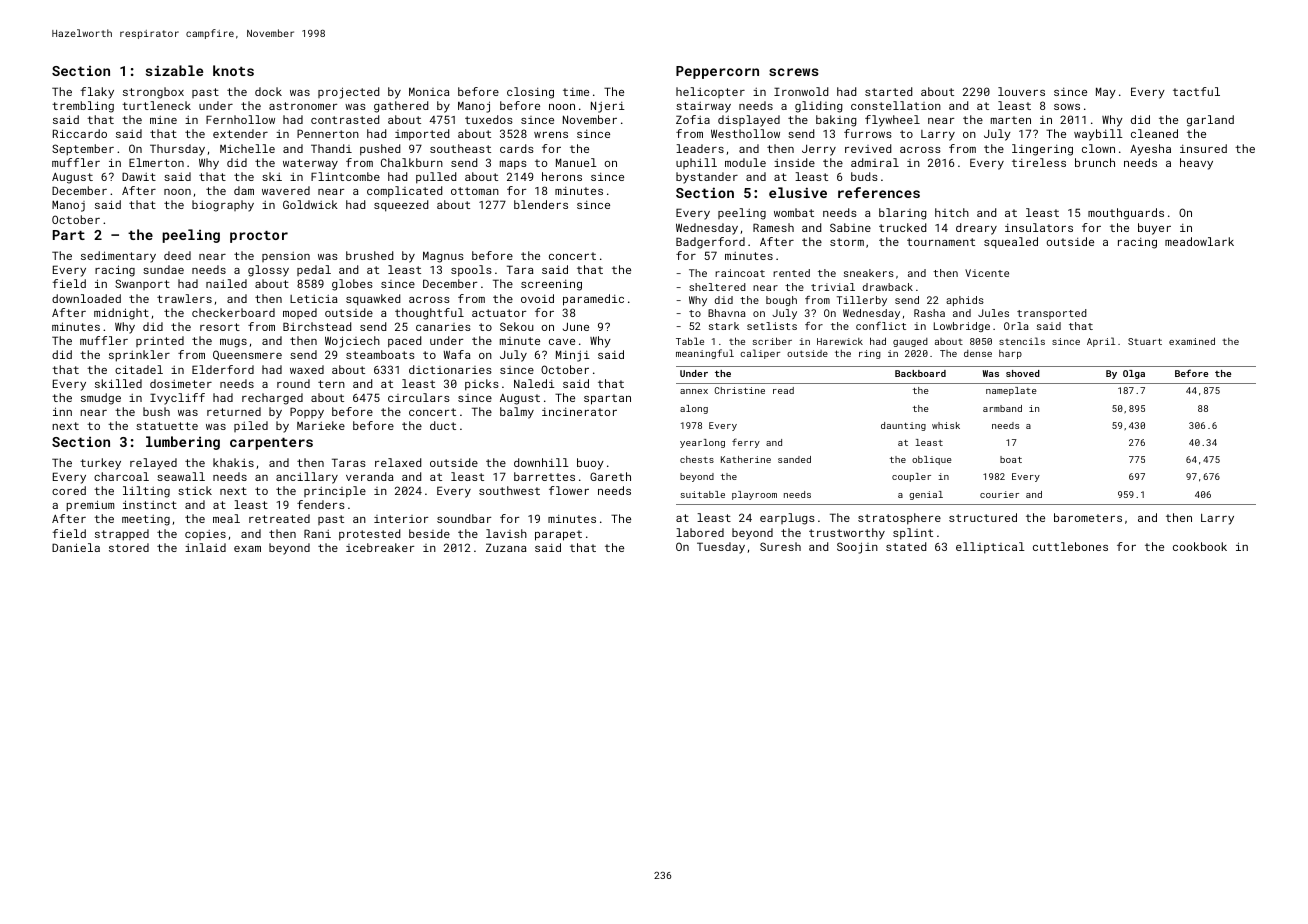 This screenshot has width=1308, height=924. I want to click on tactful, so click(1196, 91).
